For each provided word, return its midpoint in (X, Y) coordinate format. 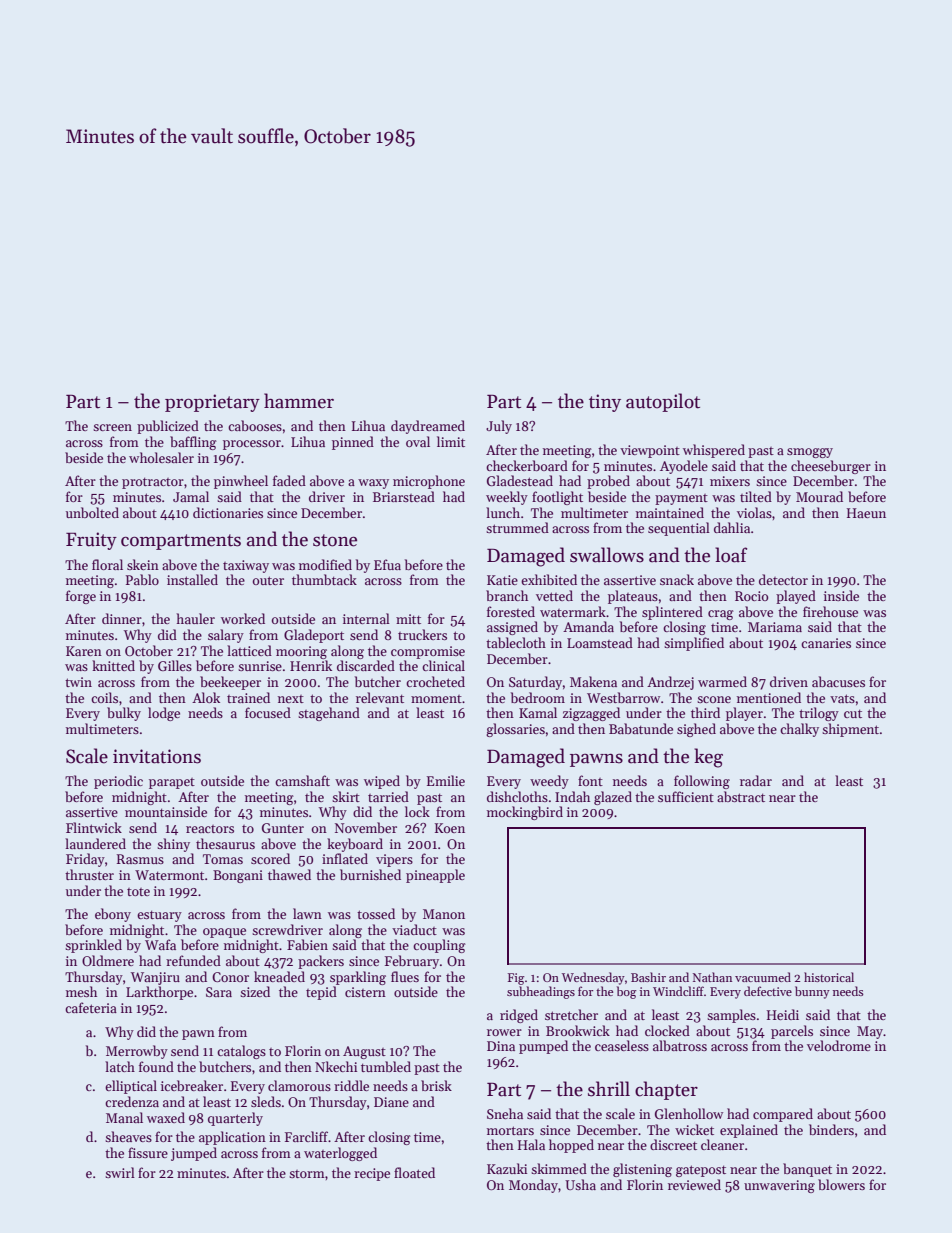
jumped (194, 1154)
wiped (382, 782)
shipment (850, 730)
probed (608, 482)
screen (112, 427)
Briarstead (404, 496)
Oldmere (108, 960)
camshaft (302, 780)
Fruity (91, 541)
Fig (516, 979)
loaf (731, 555)
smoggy (810, 453)
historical (829, 977)
